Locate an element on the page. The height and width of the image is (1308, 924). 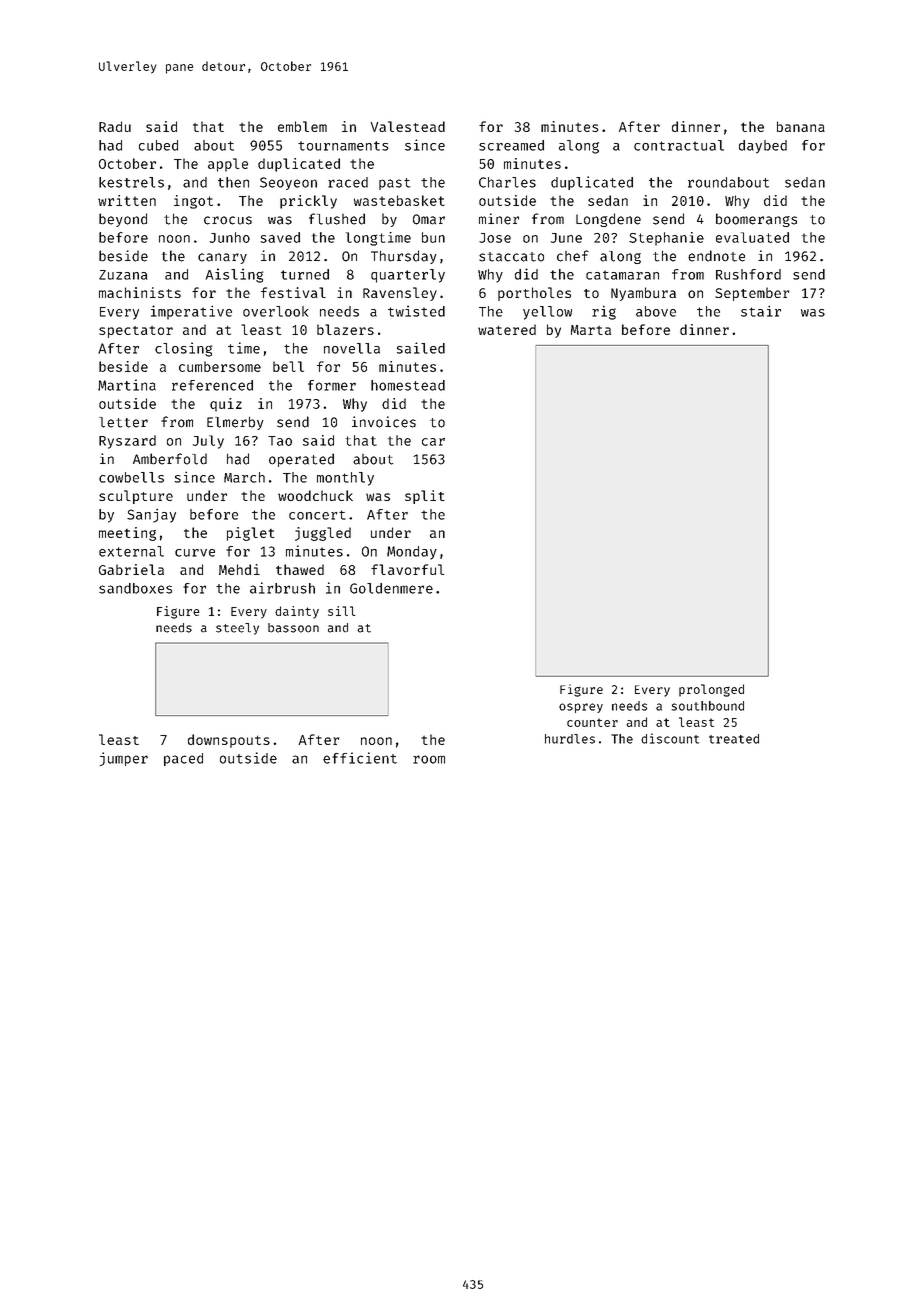
Radu is located at coordinates (115, 126).
